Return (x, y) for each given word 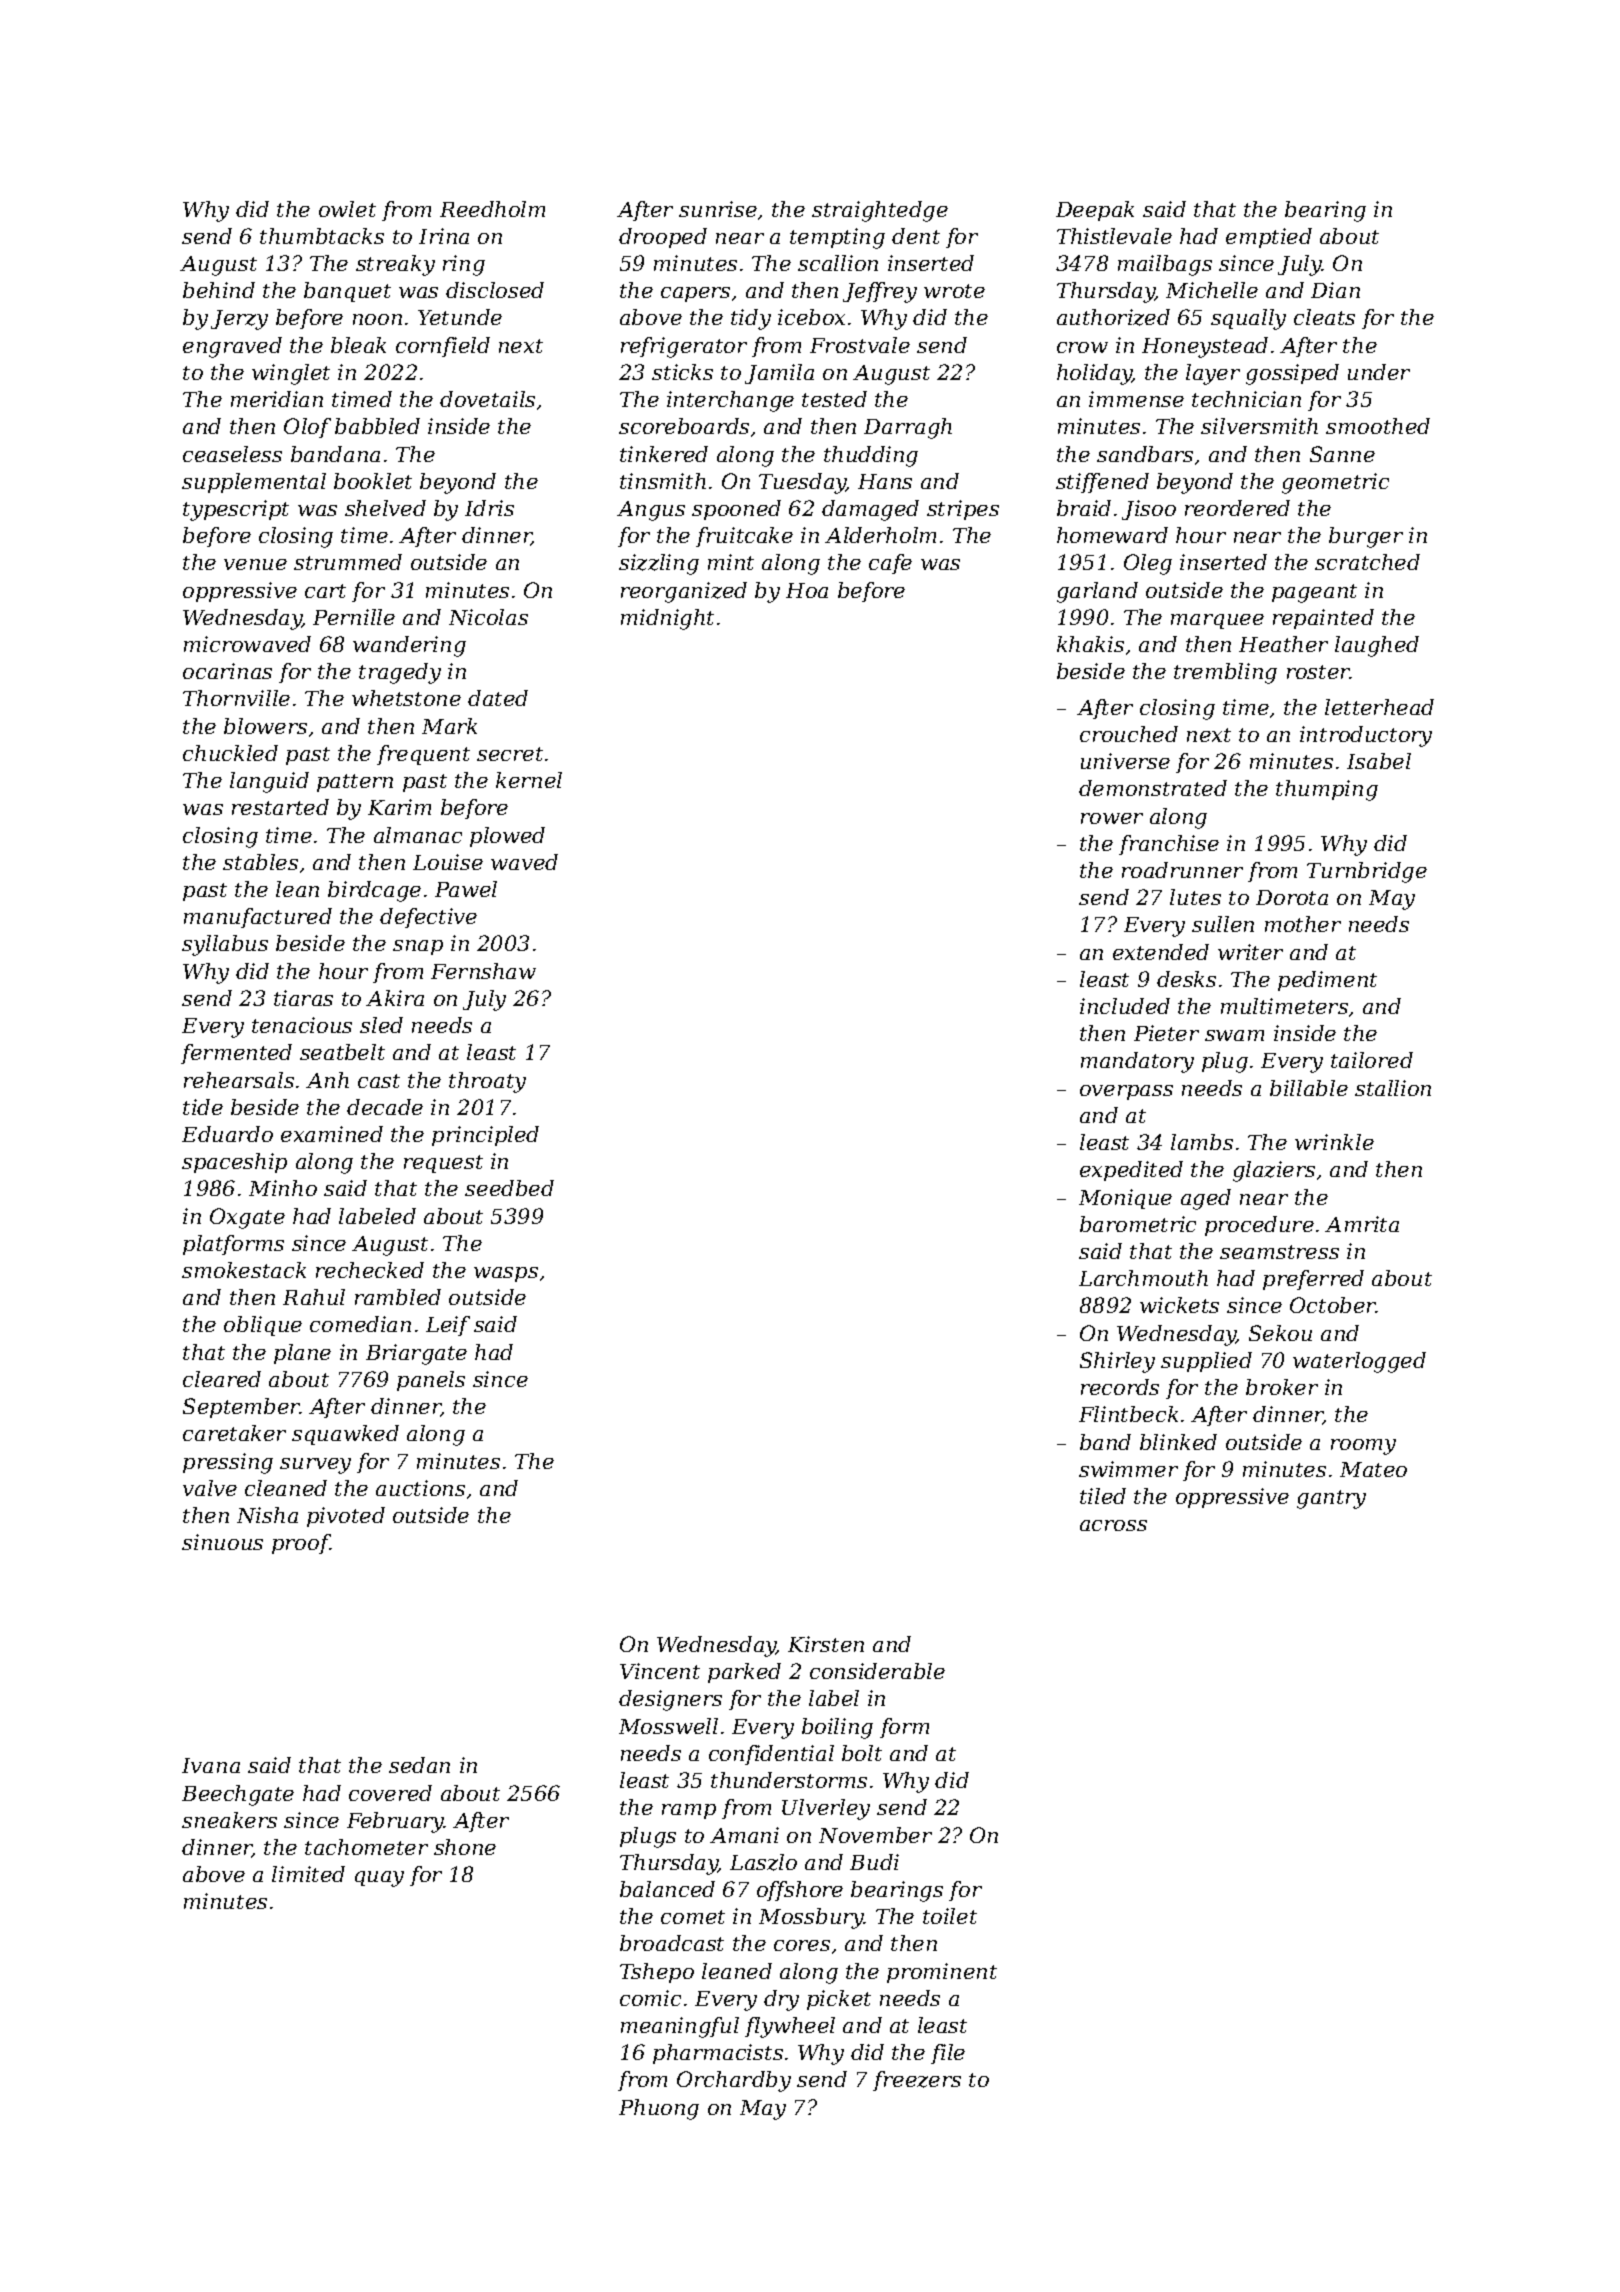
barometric (1138, 1224)
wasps (506, 1274)
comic (650, 1998)
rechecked (370, 1270)
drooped (663, 238)
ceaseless (232, 454)
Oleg (1148, 564)
